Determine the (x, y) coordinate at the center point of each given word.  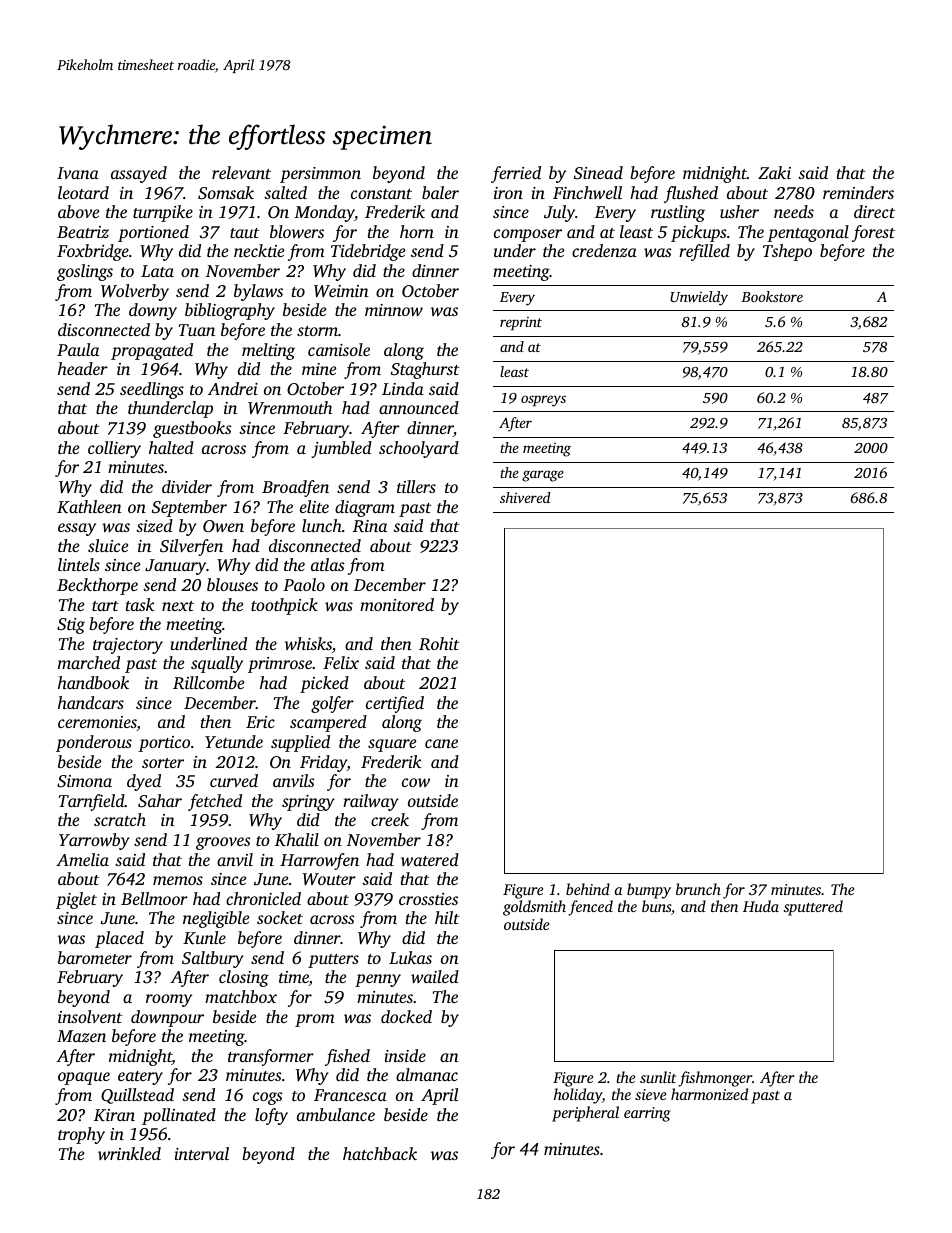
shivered (525, 497)
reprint (521, 323)
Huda (761, 906)
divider (187, 486)
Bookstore (772, 296)
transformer (271, 1057)
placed (119, 939)
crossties (428, 899)
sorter (163, 763)
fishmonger (715, 1079)
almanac (427, 1074)
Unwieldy (699, 298)
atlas (328, 564)
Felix (341, 662)
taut (244, 233)
